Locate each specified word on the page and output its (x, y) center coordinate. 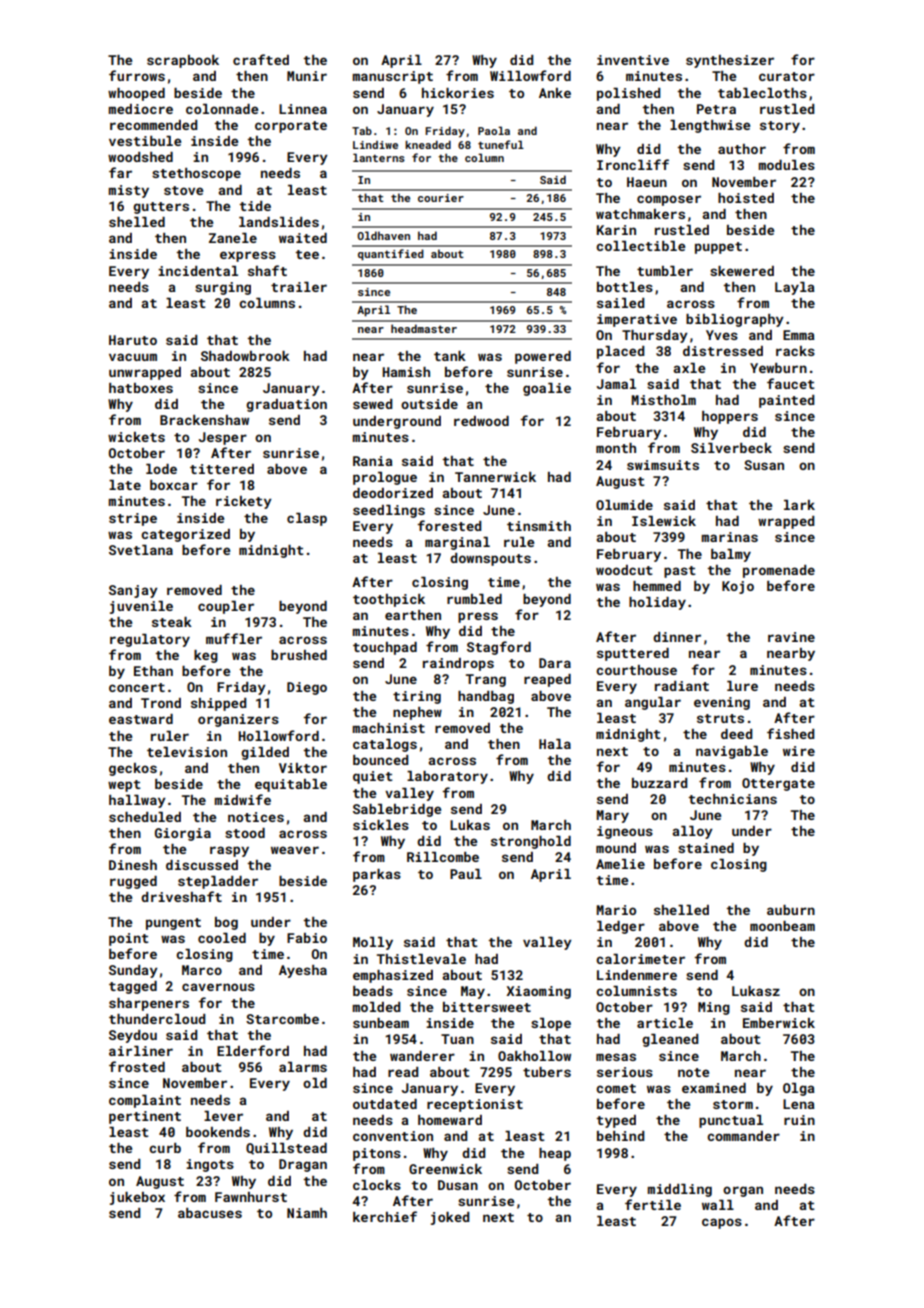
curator (787, 76)
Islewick (664, 521)
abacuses (210, 1213)
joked (450, 1218)
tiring (417, 697)
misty (128, 191)
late (125, 485)
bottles (625, 287)
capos (722, 1223)
